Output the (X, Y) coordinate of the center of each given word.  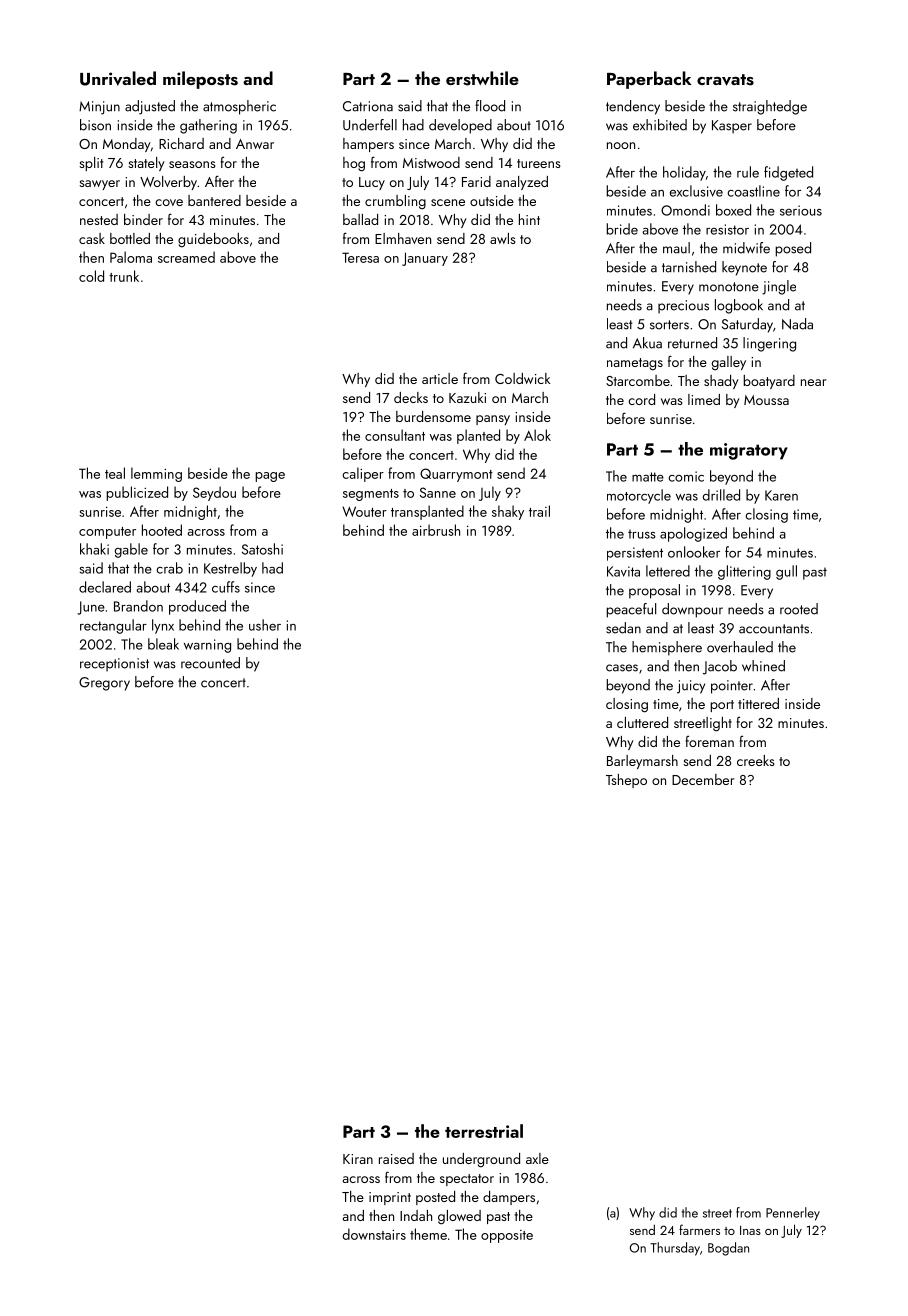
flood (490, 106)
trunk (124, 276)
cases (622, 668)
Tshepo (626, 781)
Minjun (99, 108)
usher (265, 625)
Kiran (358, 1159)
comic (686, 476)
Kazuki (467, 397)
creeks (756, 760)
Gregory (104, 684)
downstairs (374, 1234)
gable (131, 550)
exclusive (696, 191)
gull (786, 572)
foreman (709, 741)
